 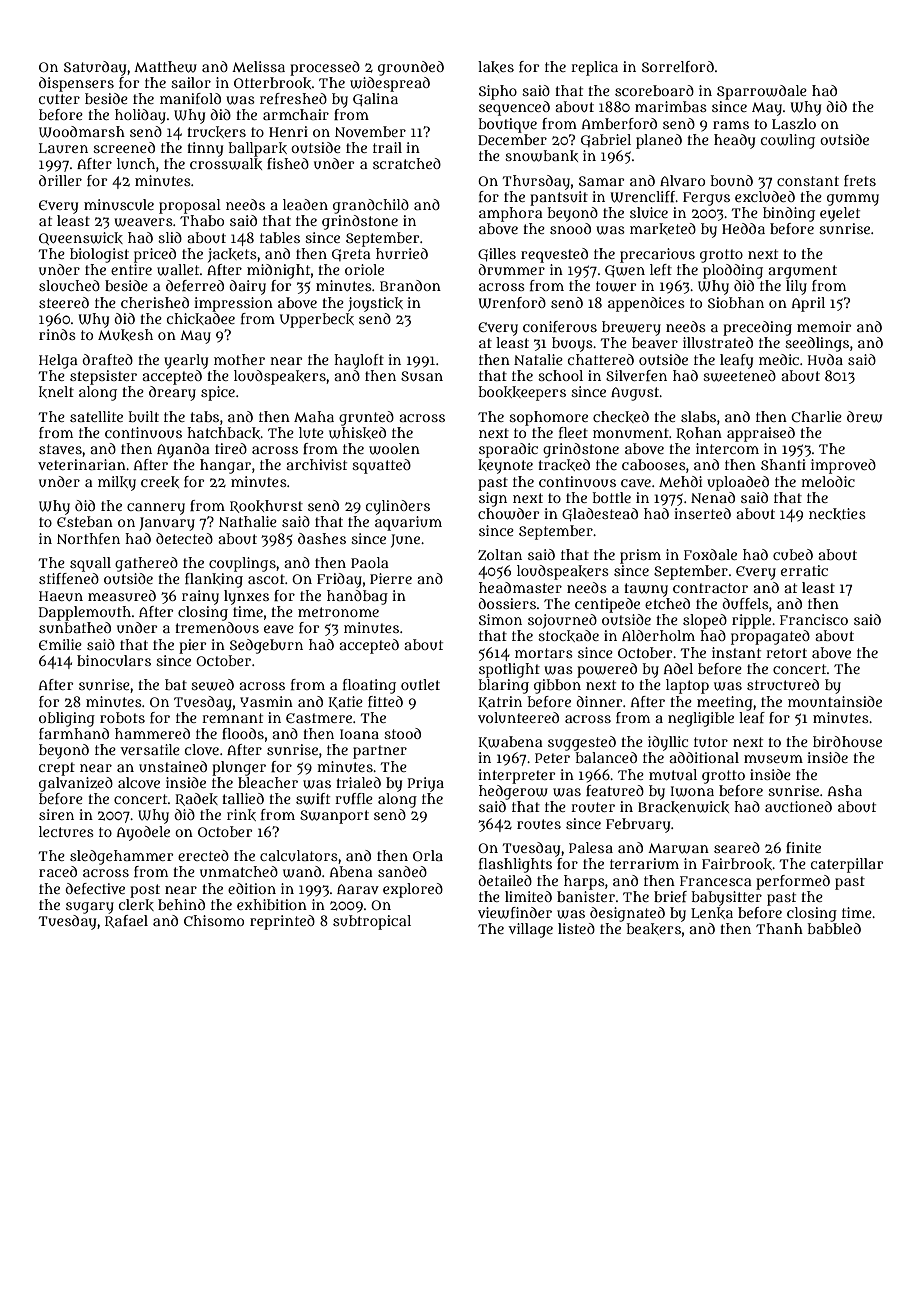 I want to click on pantsuit, so click(x=559, y=198).
